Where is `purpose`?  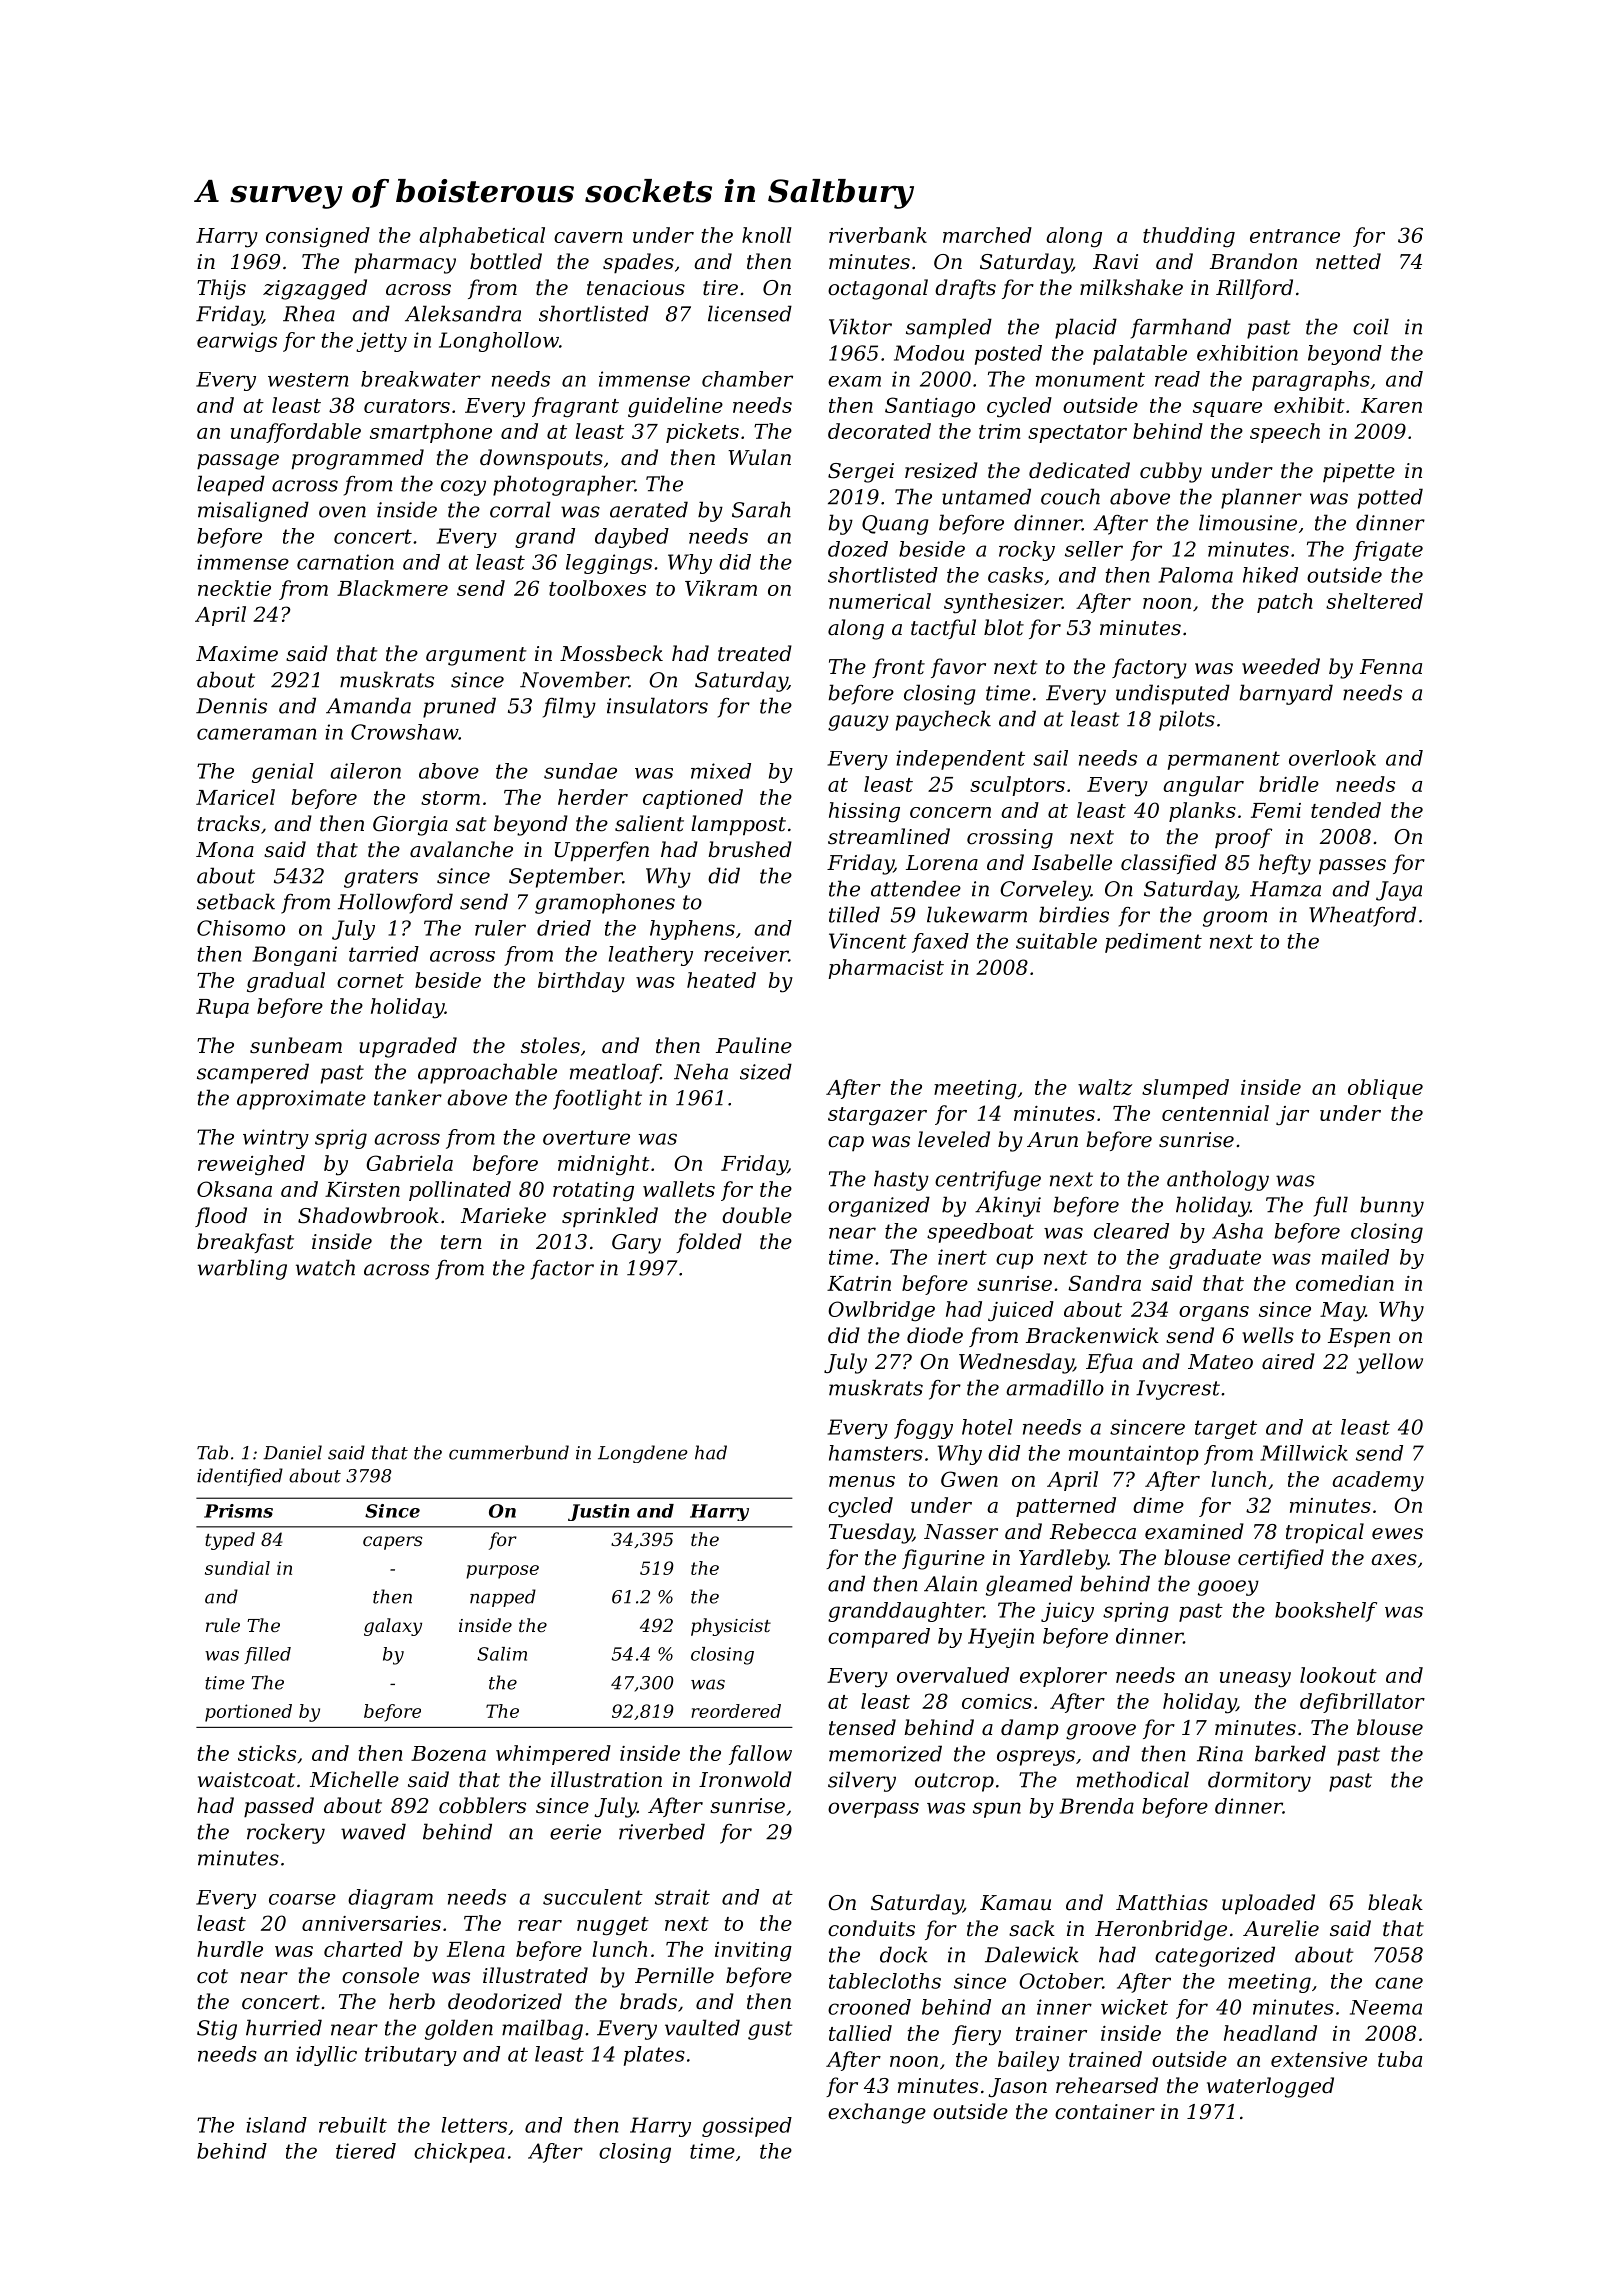 purpose is located at coordinates (502, 1572).
